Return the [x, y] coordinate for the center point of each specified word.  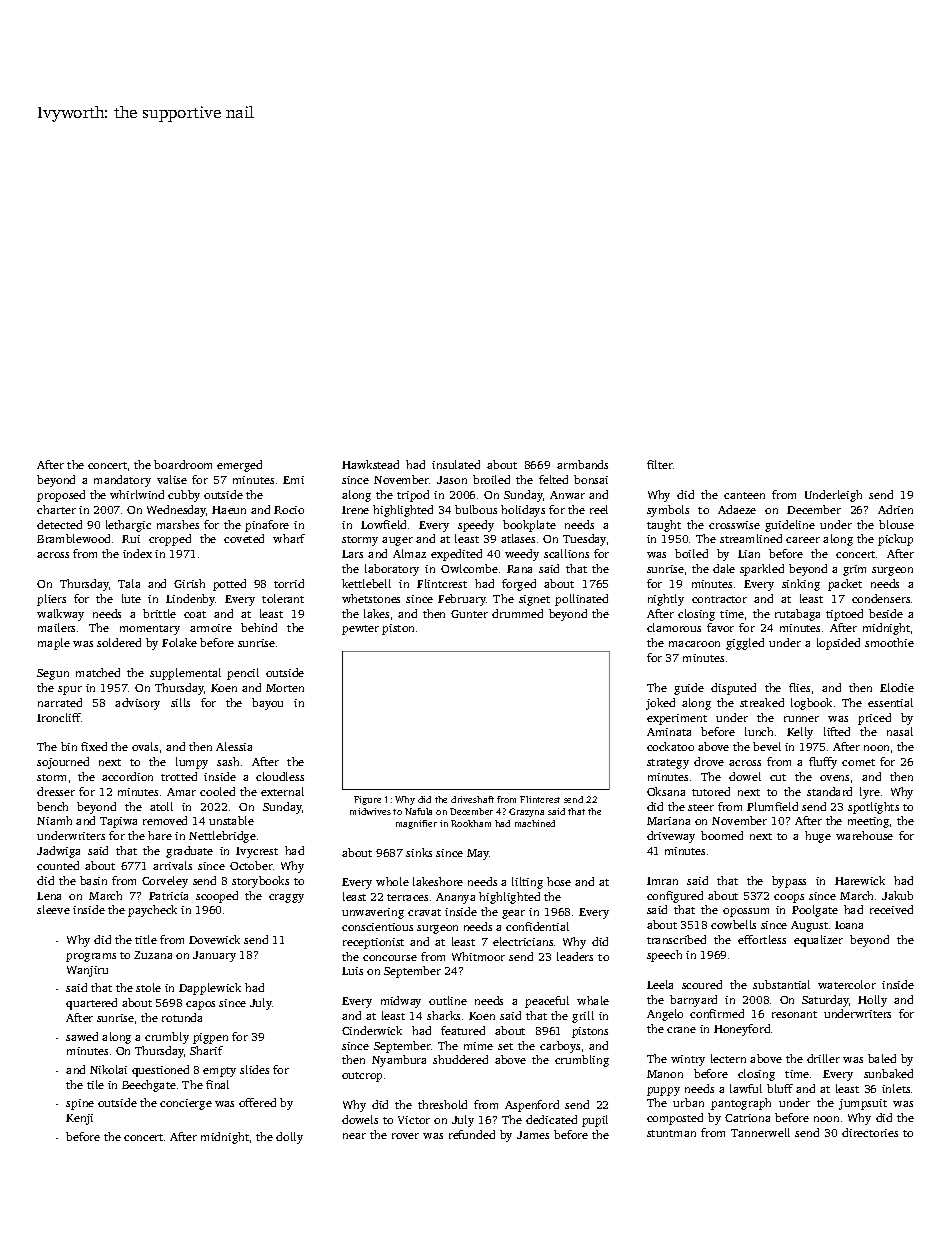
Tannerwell [760, 1132]
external [282, 791]
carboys [560, 1047]
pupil [595, 1121]
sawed [82, 1036]
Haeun [229, 510]
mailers [56, 627]
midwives [370, 811]
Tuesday [584, 540]
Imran [662, 881]
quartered [91, 1004]
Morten [285, 688]
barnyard [693, 1001]
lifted [837, 731]
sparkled [762, 570]
